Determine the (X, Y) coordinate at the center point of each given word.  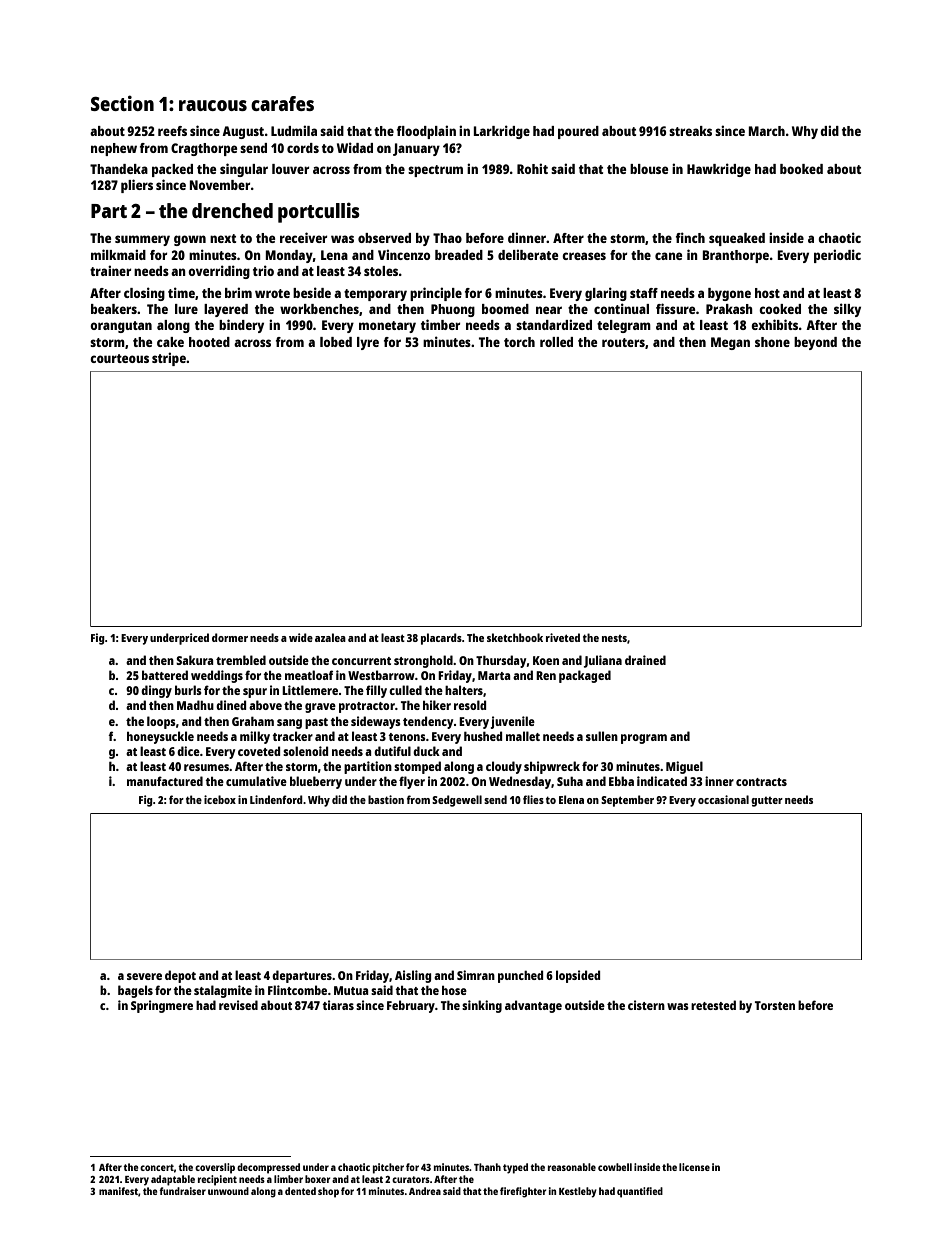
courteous (119, 358)
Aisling (413, 976)
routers (623, 342)
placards (441, 639)
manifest (118, 1191)
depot (180, 976)
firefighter (523, 1192)
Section (122, 103)
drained (645, 660)
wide (301, 637)
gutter (767, 802)
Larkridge (501, 132)
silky (847, 310)
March (766, 131)
